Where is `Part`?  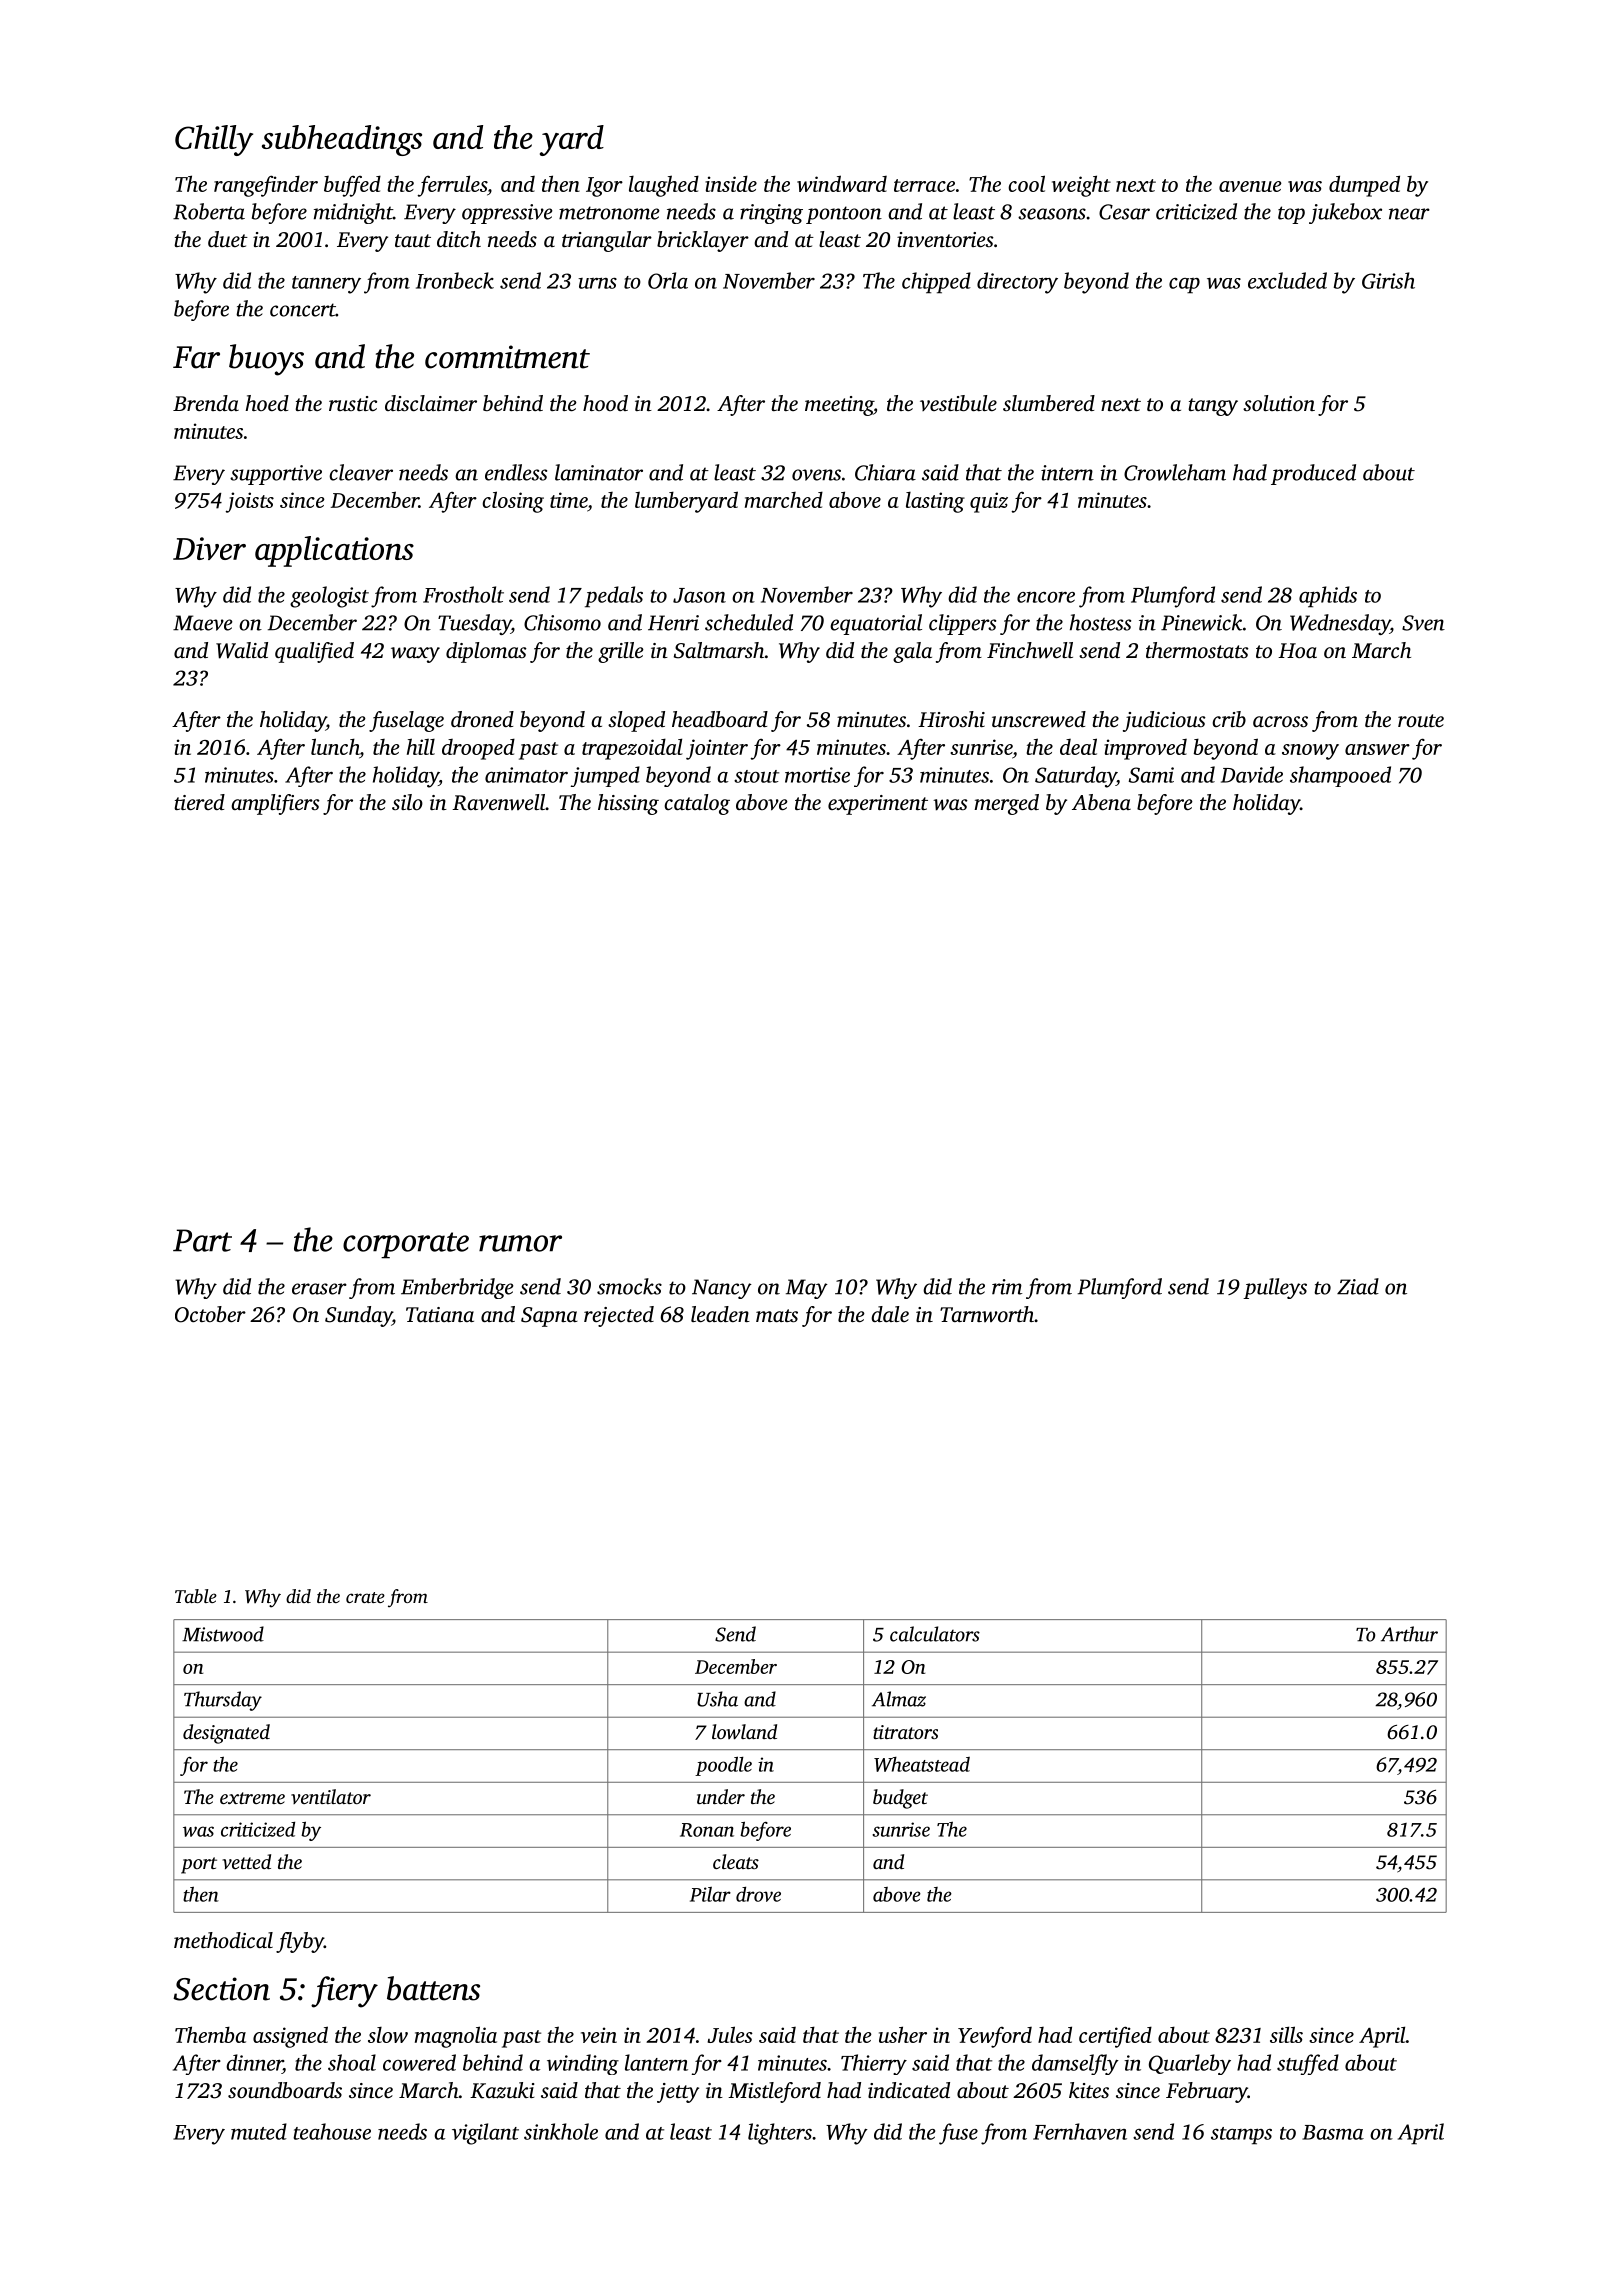
Part is located at coordinates (202, 1240).
